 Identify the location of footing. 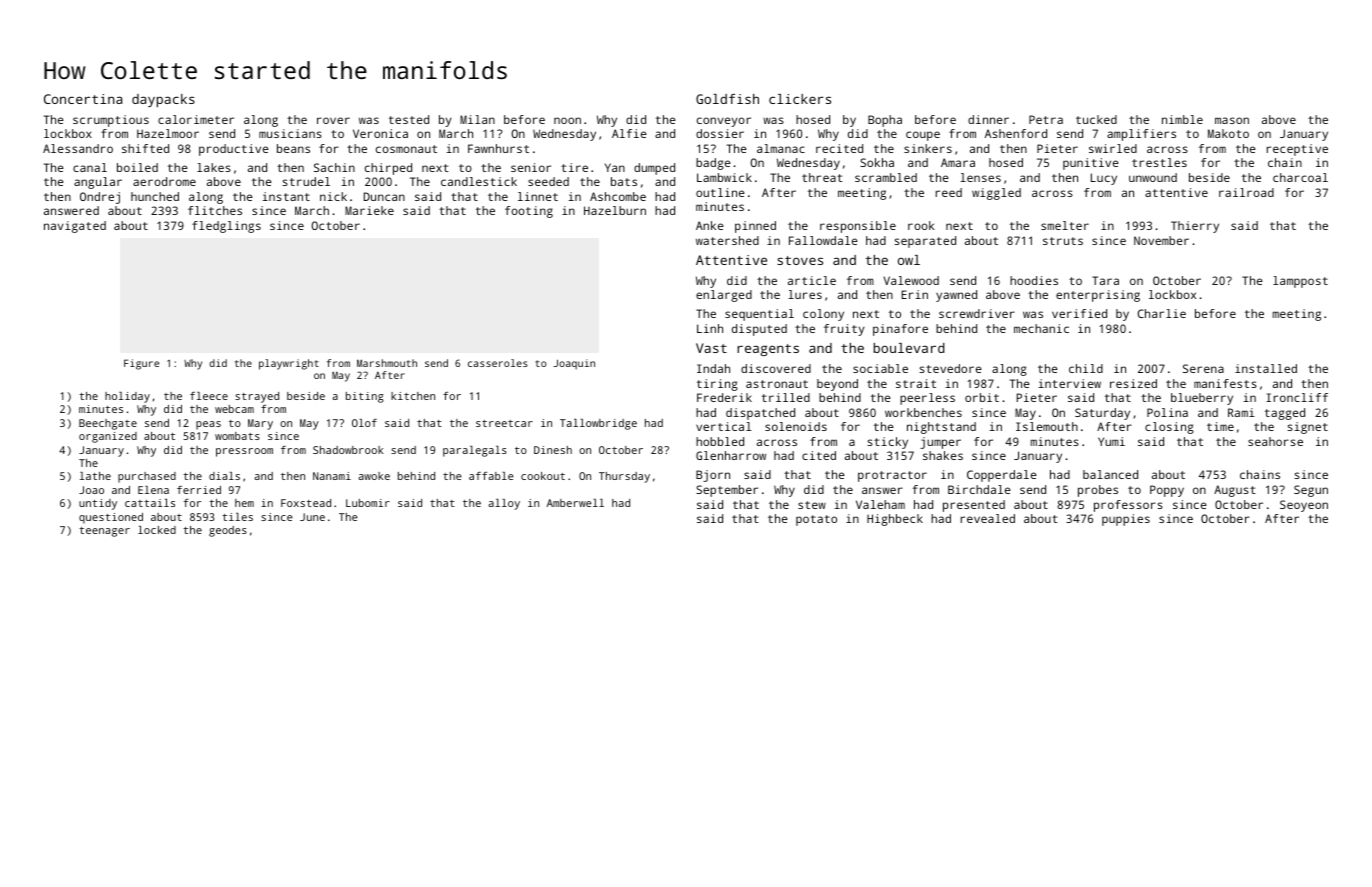
(529, 212).
